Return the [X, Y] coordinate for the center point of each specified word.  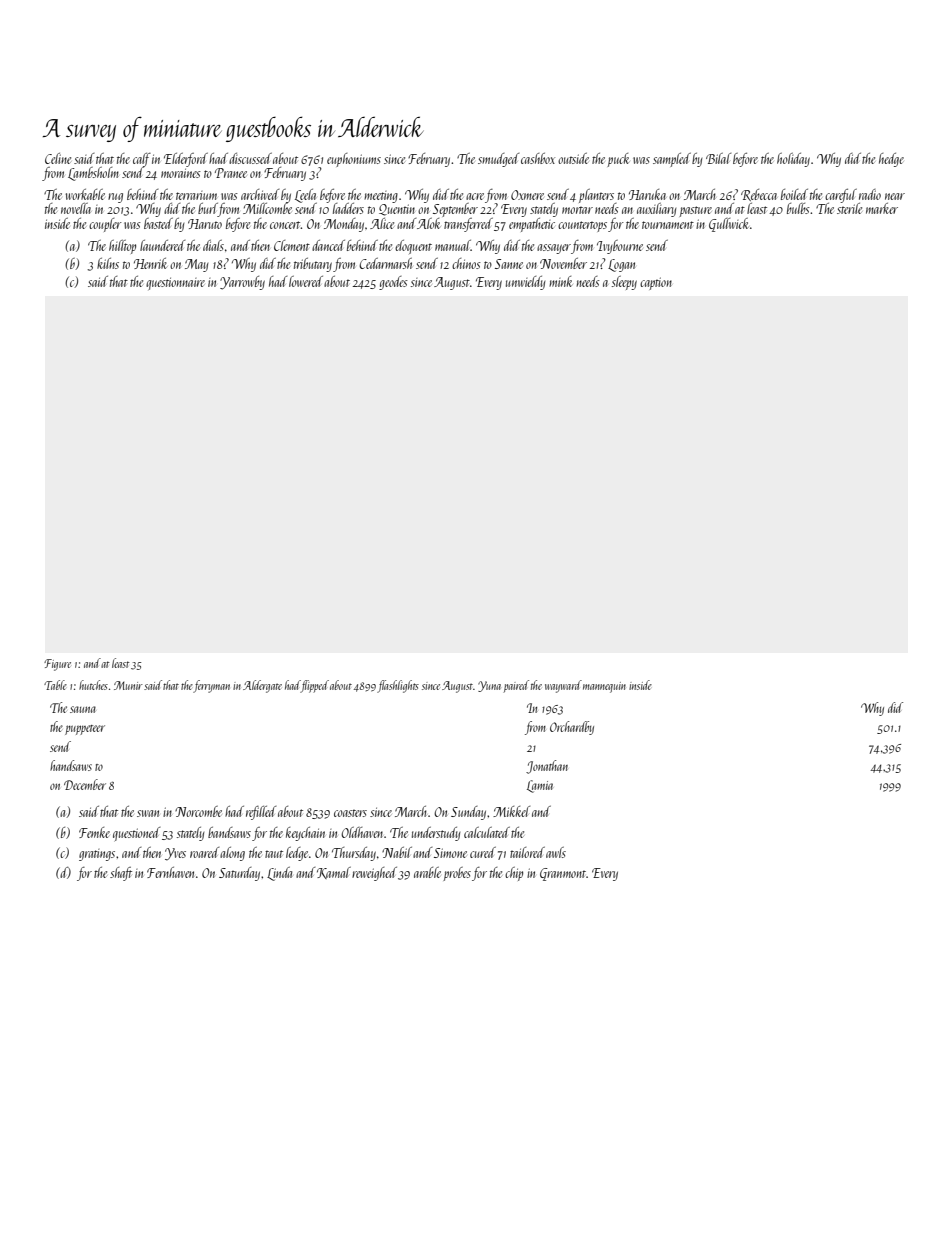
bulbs [798, 208]
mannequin [604, 687]
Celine [58, 158]
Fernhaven [170, 872]
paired [516, 686]
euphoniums [354, 160]
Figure [57, 665]
